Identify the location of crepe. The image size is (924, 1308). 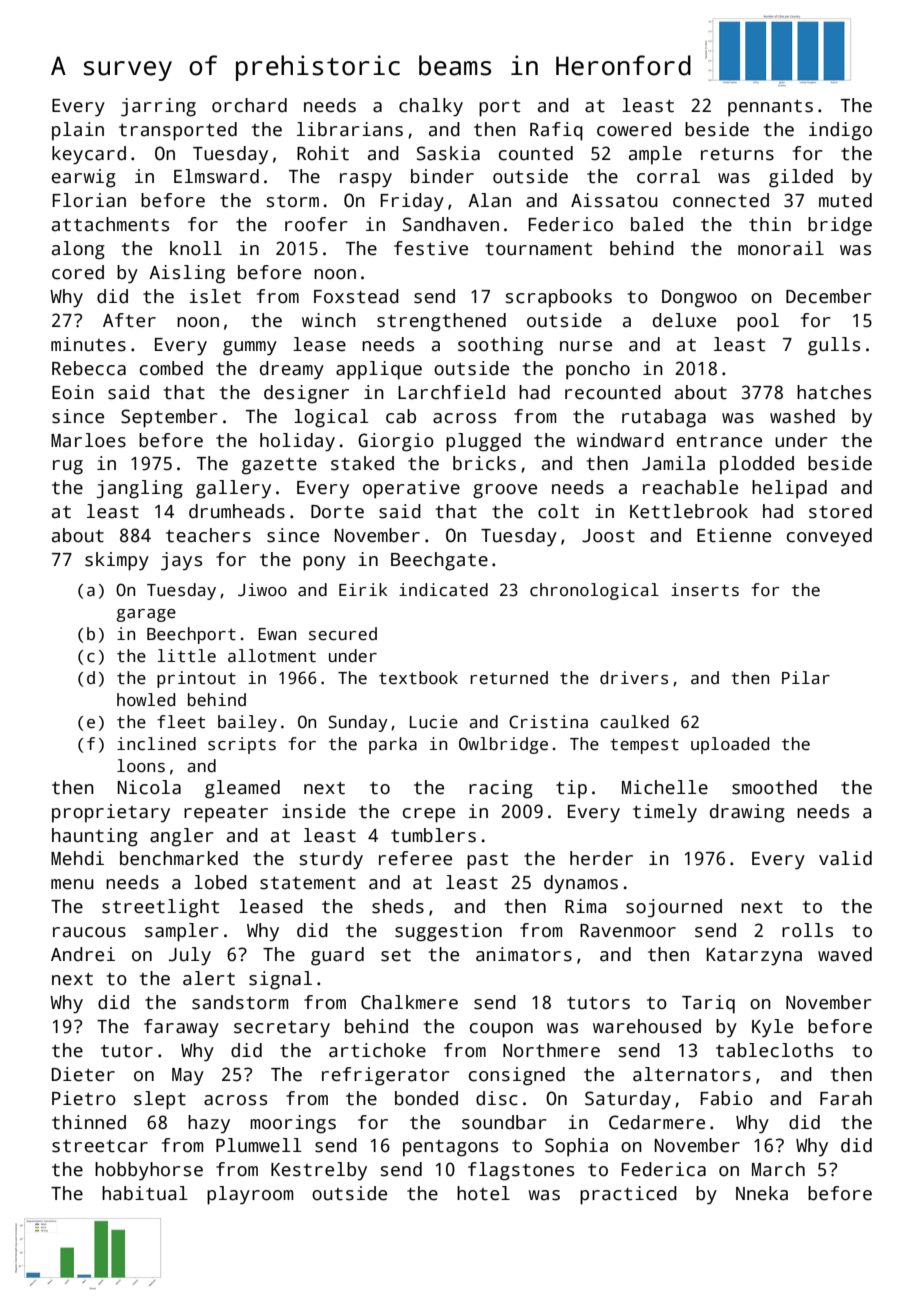
(429, 815).
